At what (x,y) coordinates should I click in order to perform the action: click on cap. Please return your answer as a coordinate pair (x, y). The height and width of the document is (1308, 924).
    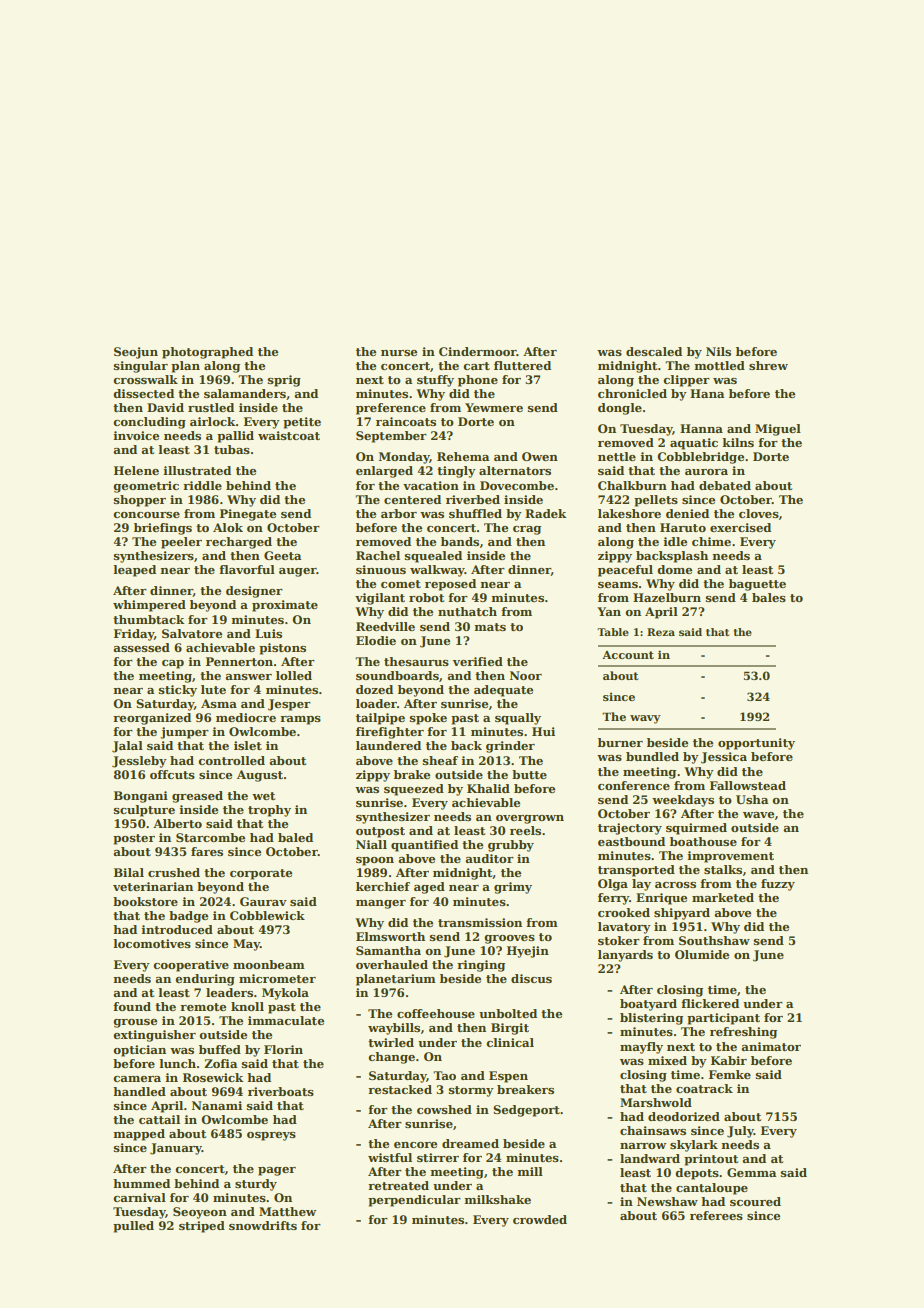
    Looking at the image, I should click on (173, 664).
